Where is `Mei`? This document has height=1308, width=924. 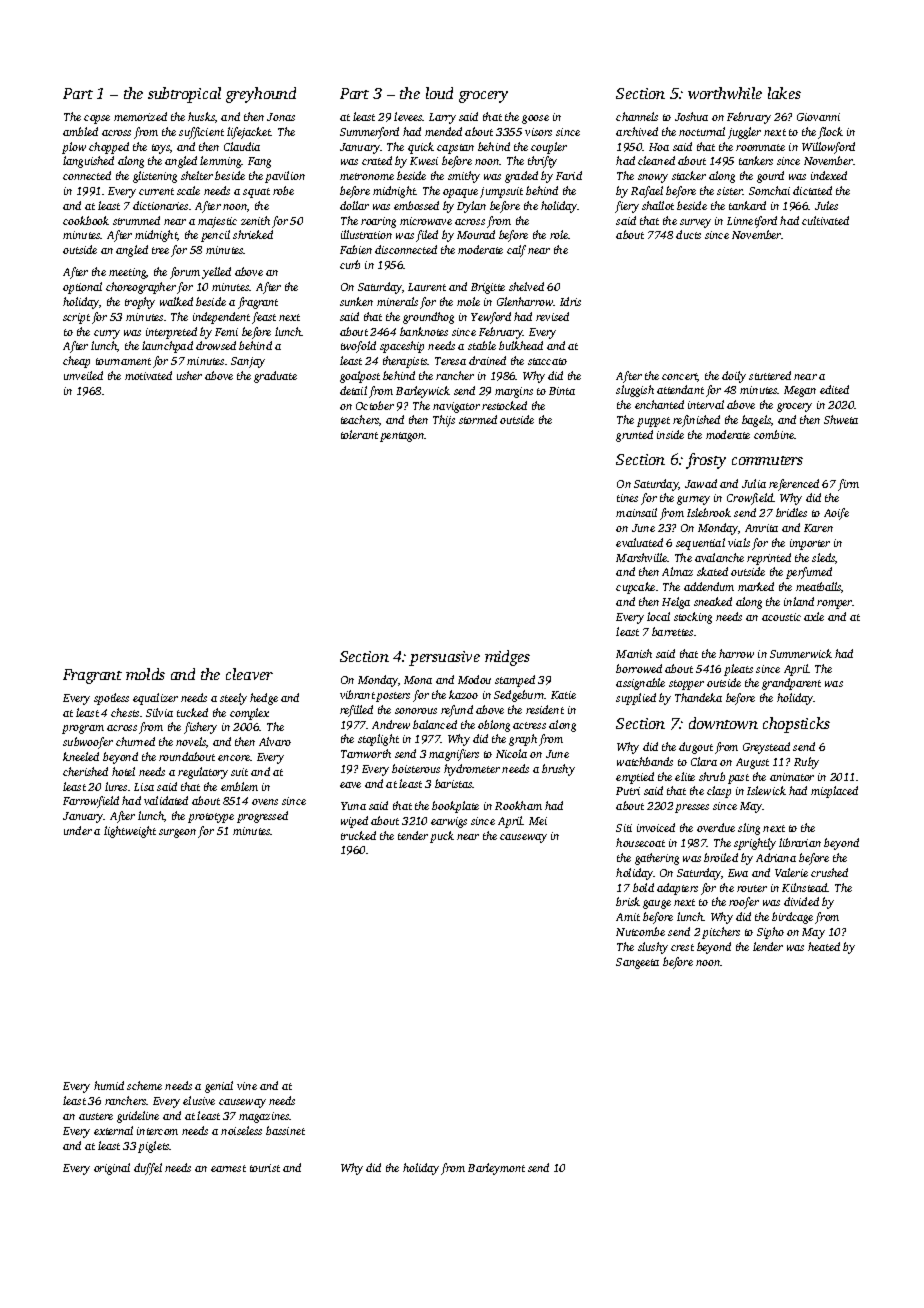 Mei is located at coordinates (538, 821).
